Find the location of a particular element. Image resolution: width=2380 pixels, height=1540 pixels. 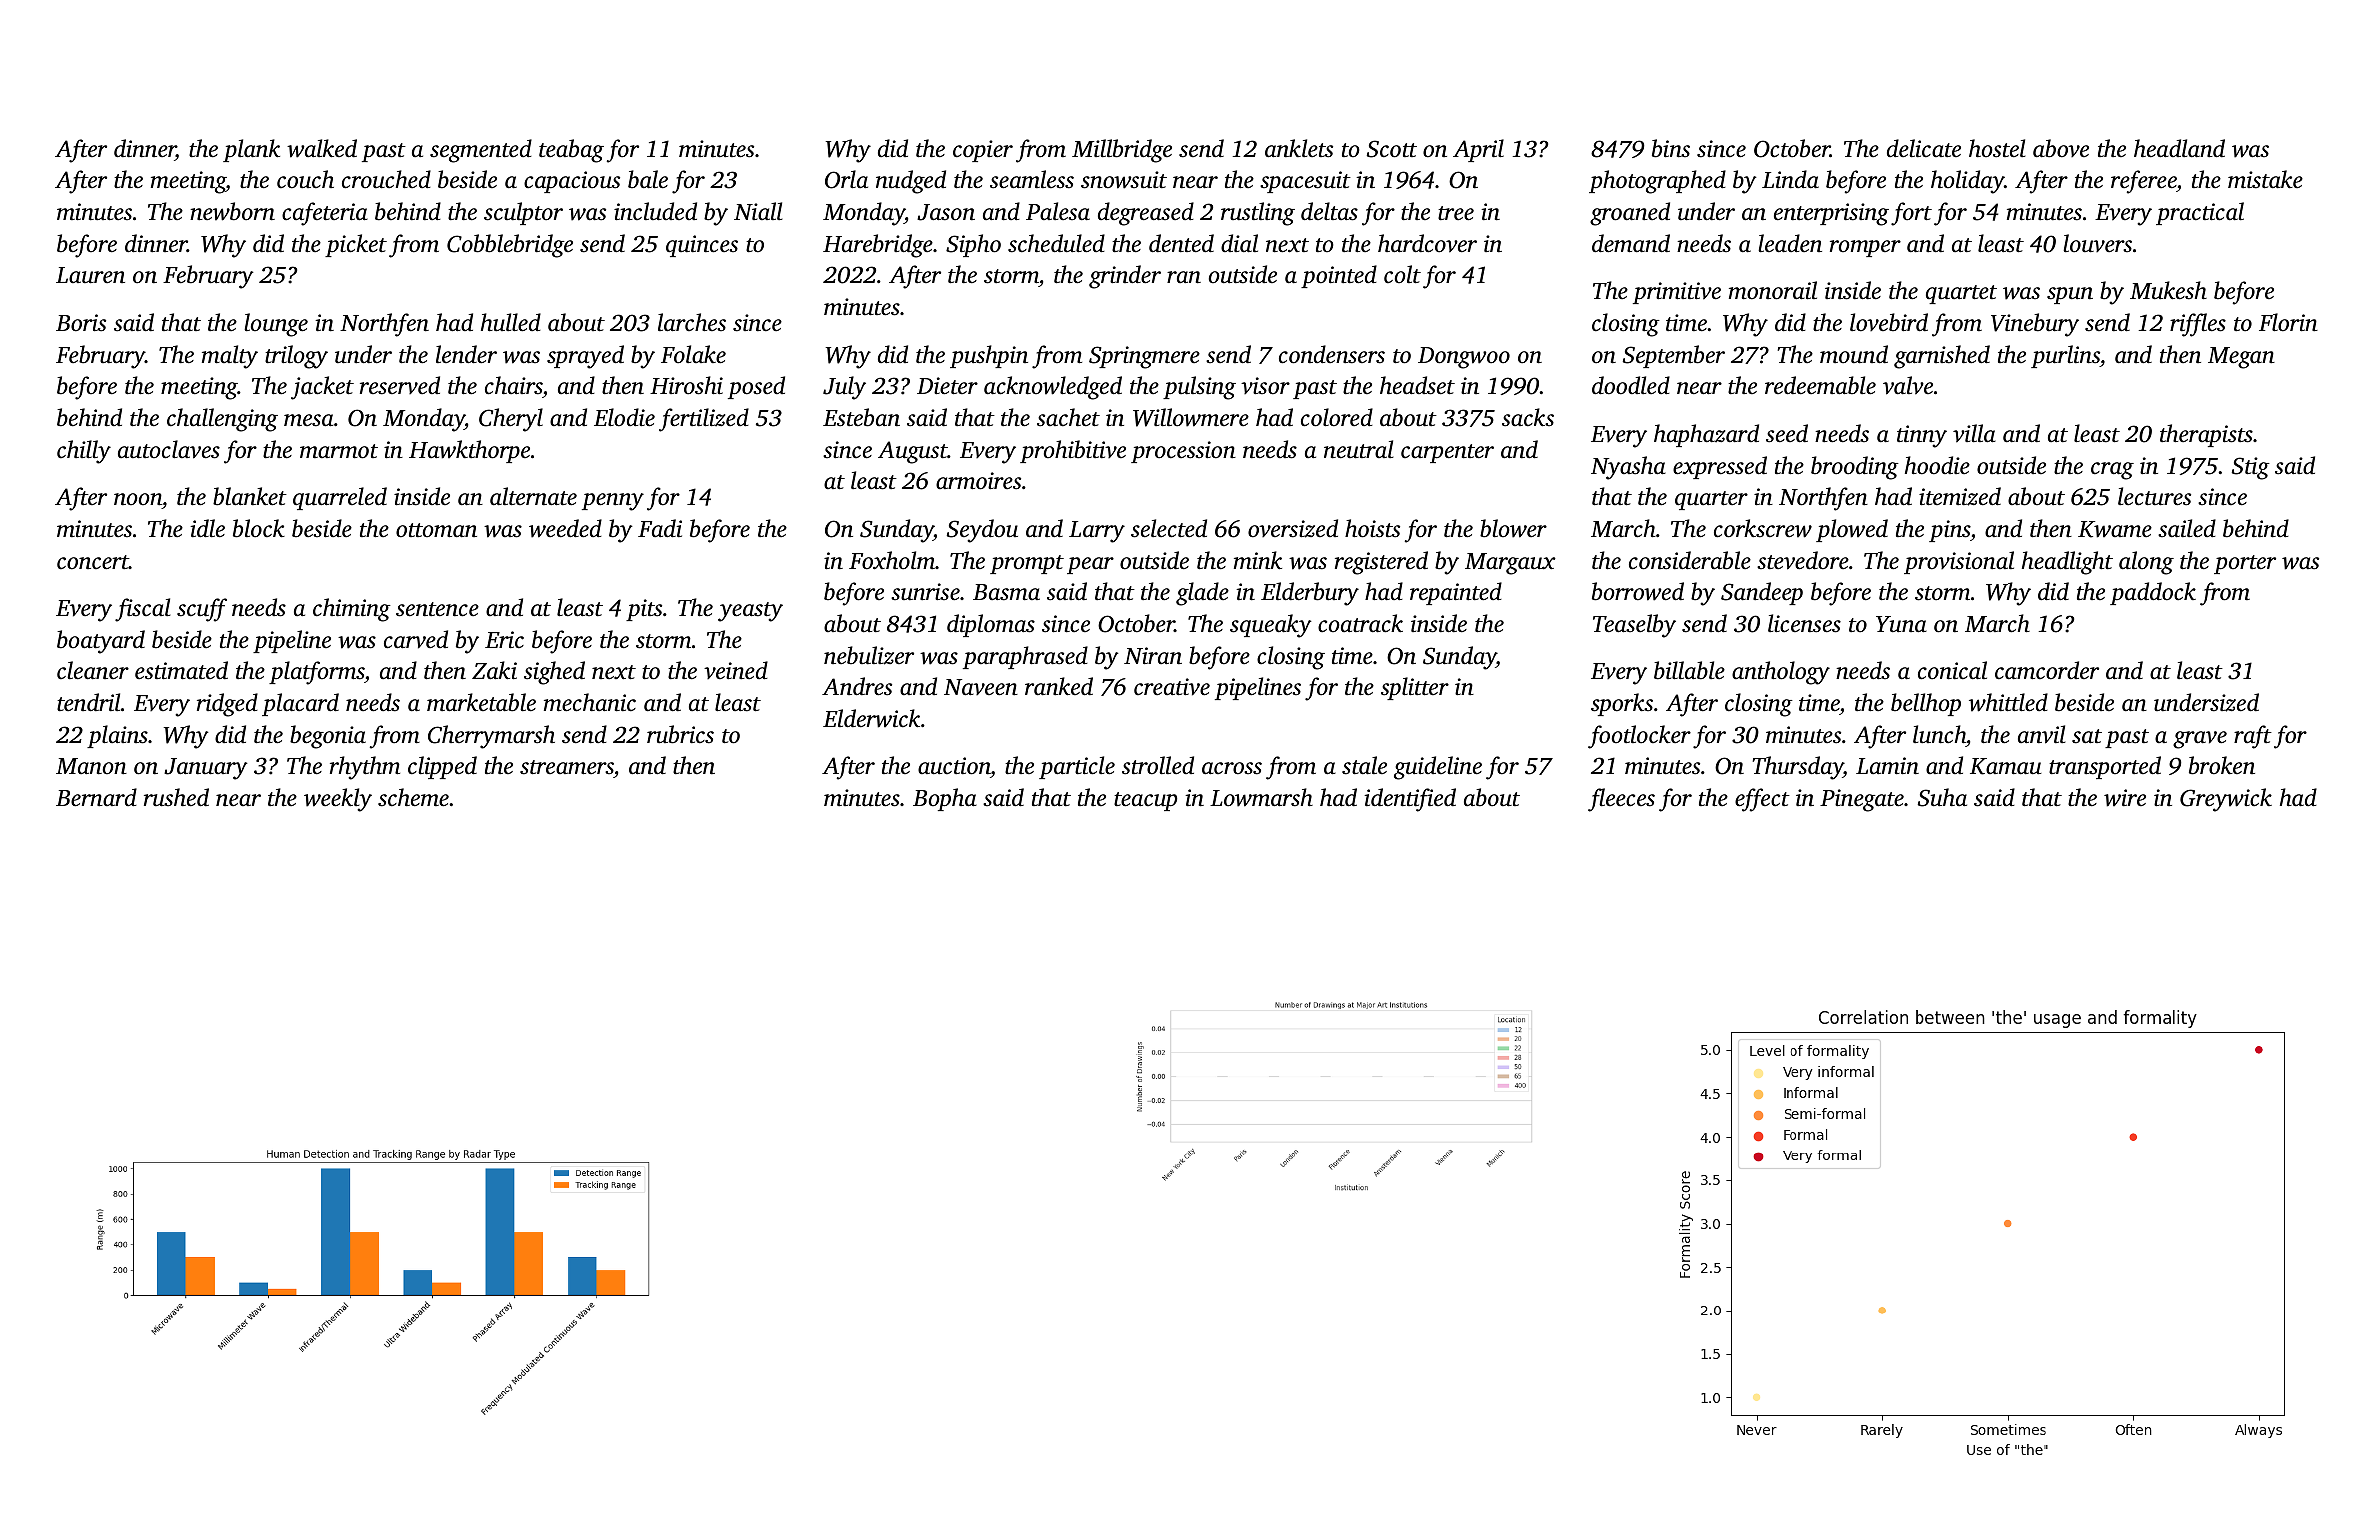

hardcover is located at coordinates (1427, 243).
